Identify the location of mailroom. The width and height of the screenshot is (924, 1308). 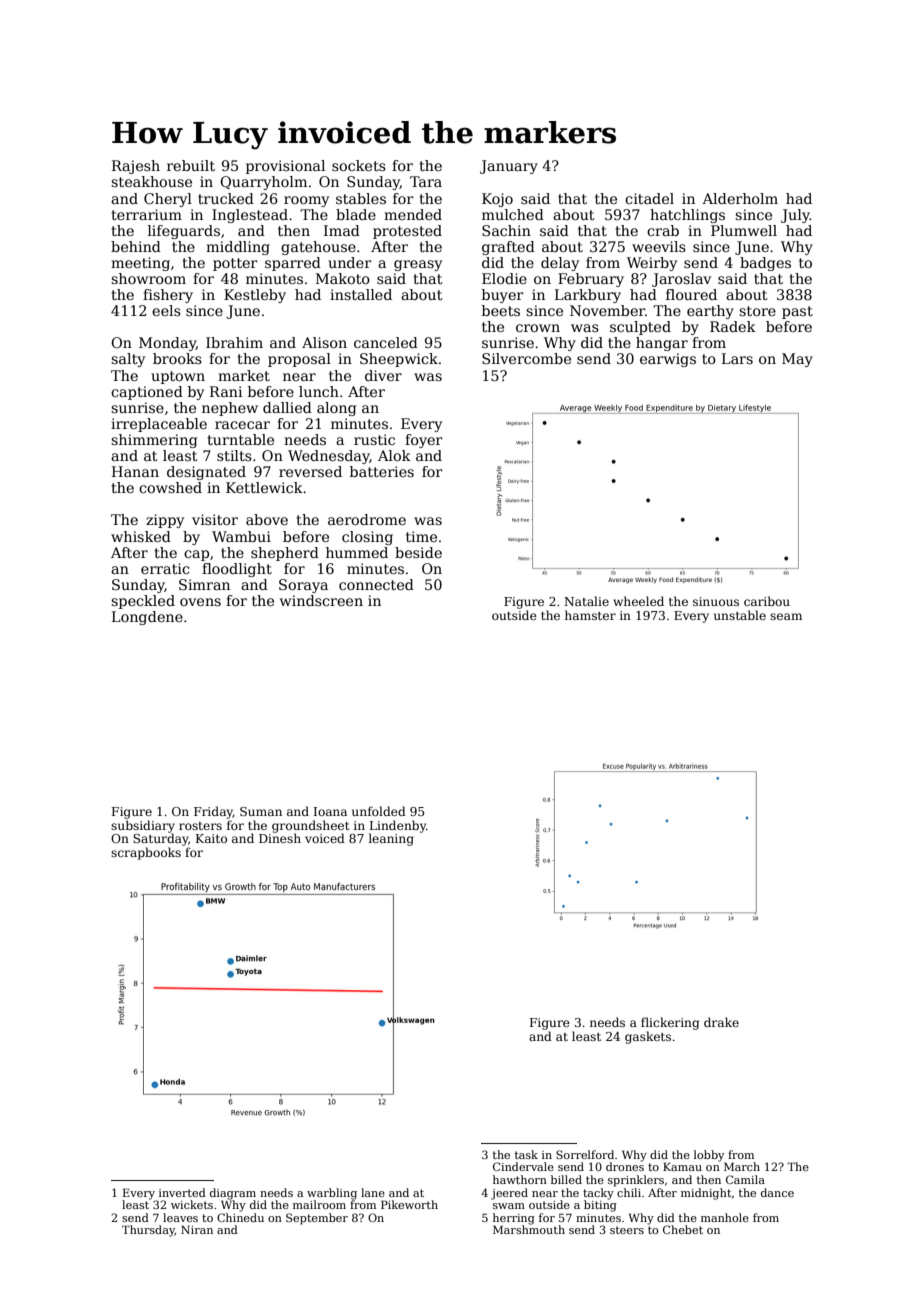
(319, 1204).
